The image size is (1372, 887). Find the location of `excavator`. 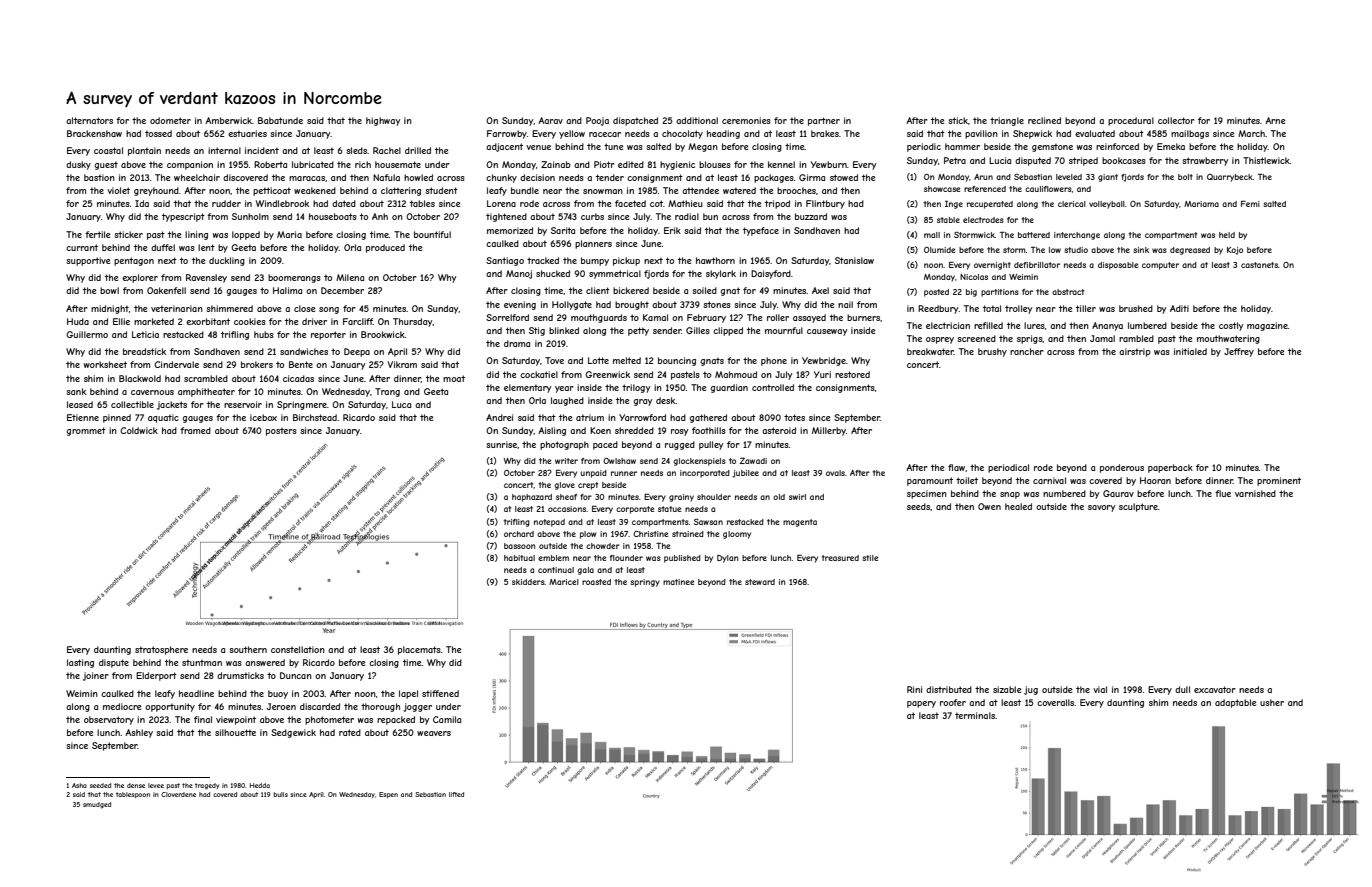

excavator is located at coordinates (1215, 689).
